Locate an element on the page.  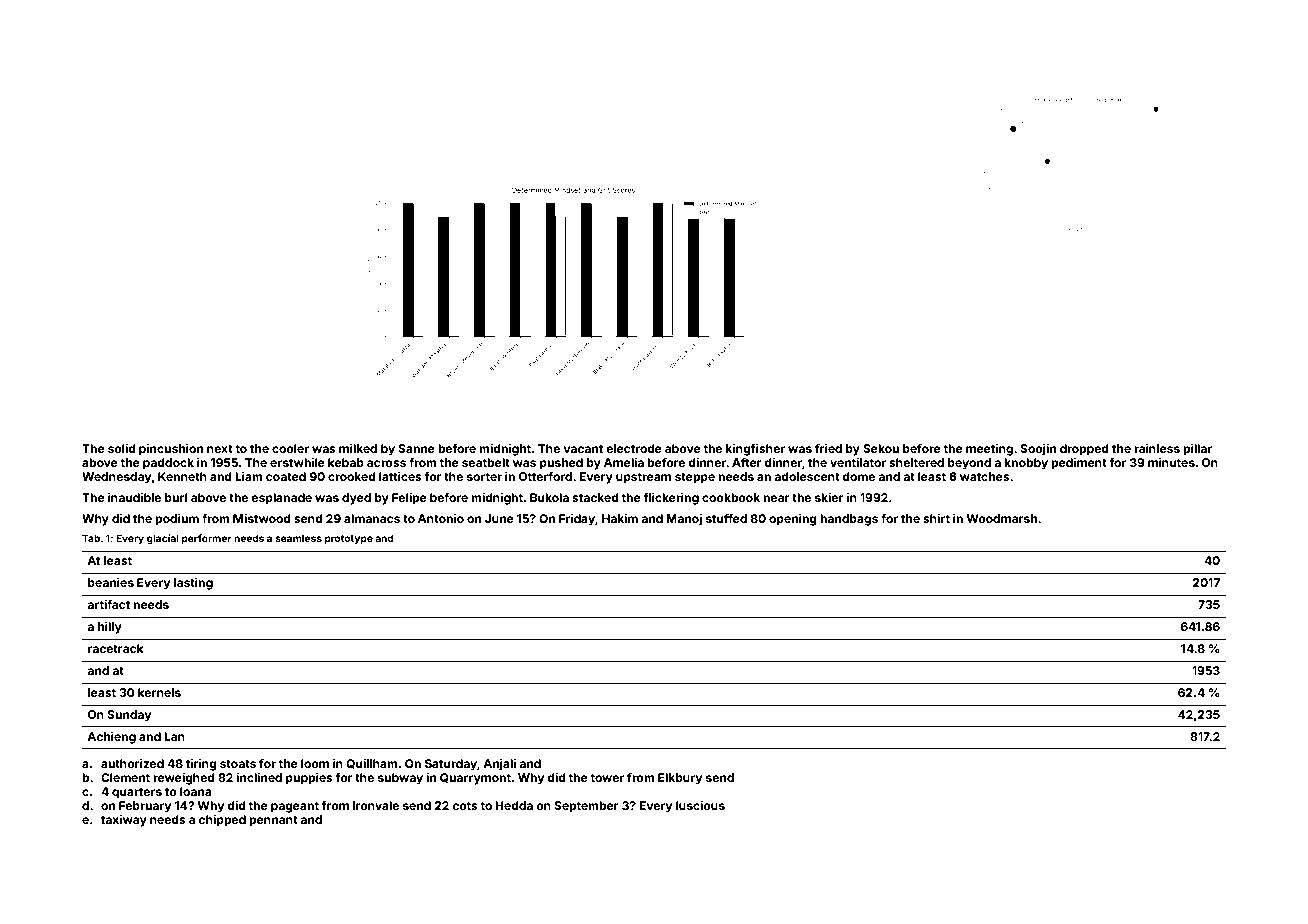
racetrack is located at coordinates (116, 648).
